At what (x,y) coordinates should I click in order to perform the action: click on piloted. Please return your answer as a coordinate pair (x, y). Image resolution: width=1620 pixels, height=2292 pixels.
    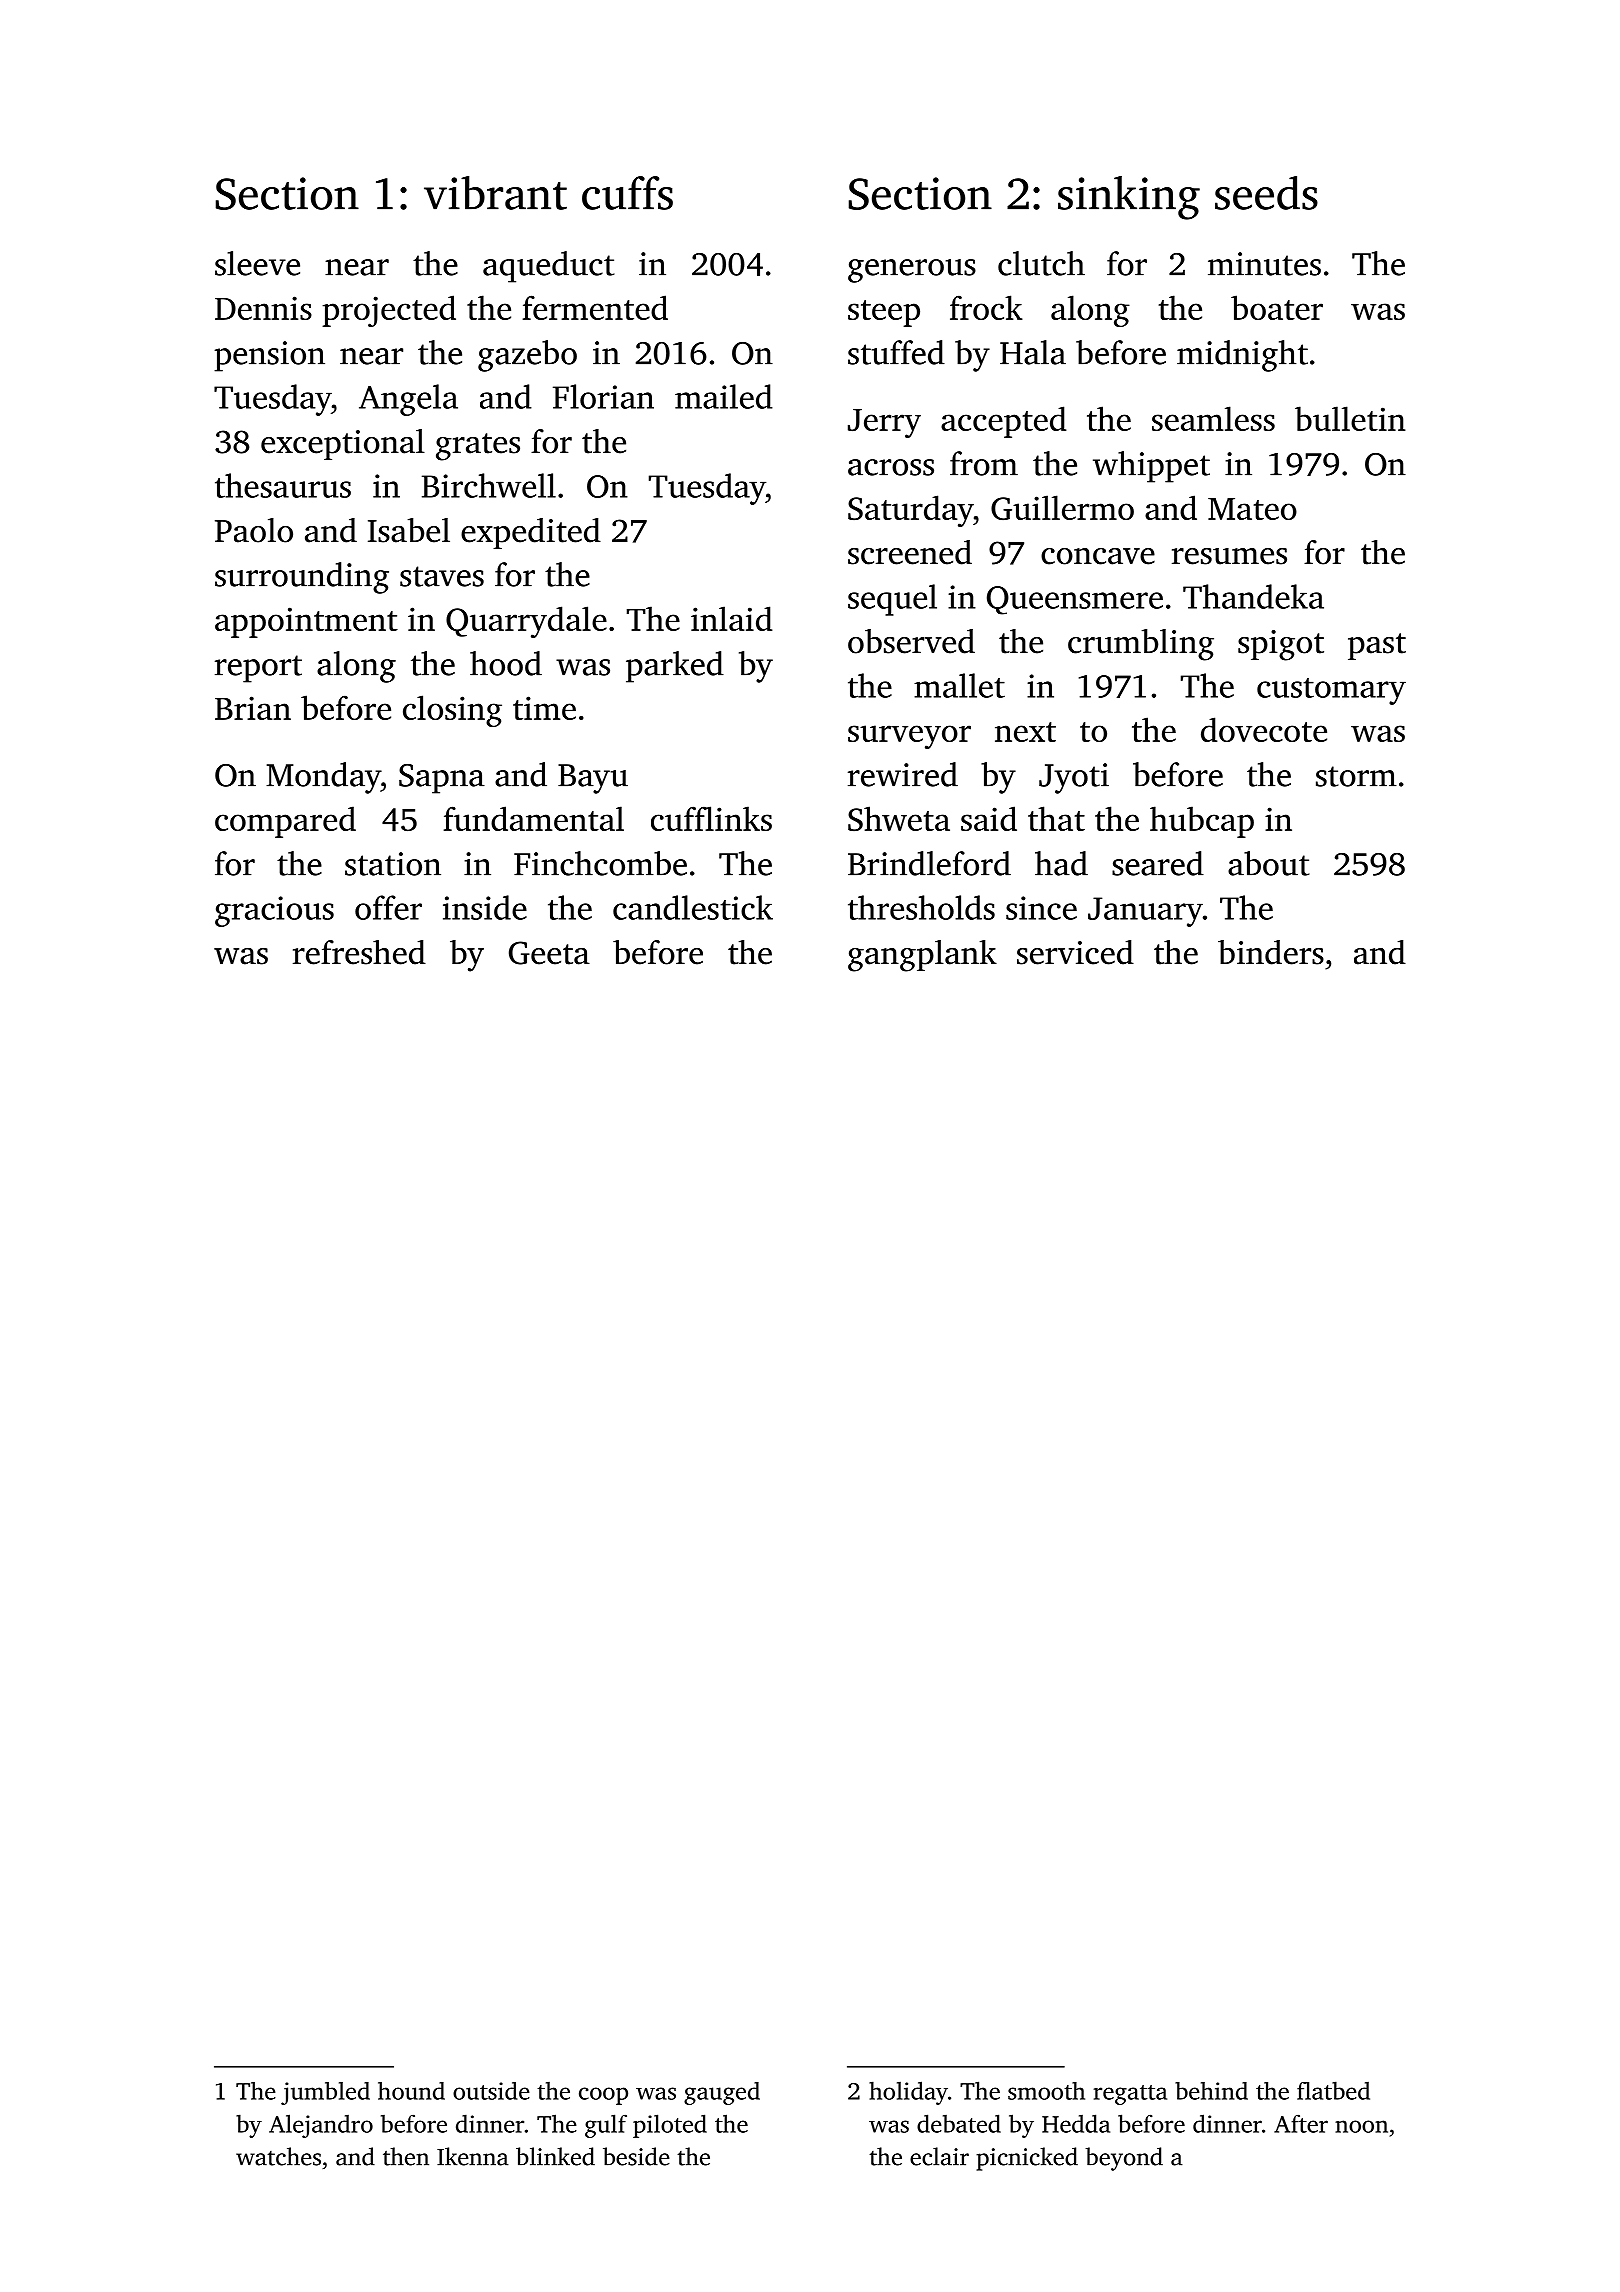
    Looking at the image, I should click on (670, 2126).
